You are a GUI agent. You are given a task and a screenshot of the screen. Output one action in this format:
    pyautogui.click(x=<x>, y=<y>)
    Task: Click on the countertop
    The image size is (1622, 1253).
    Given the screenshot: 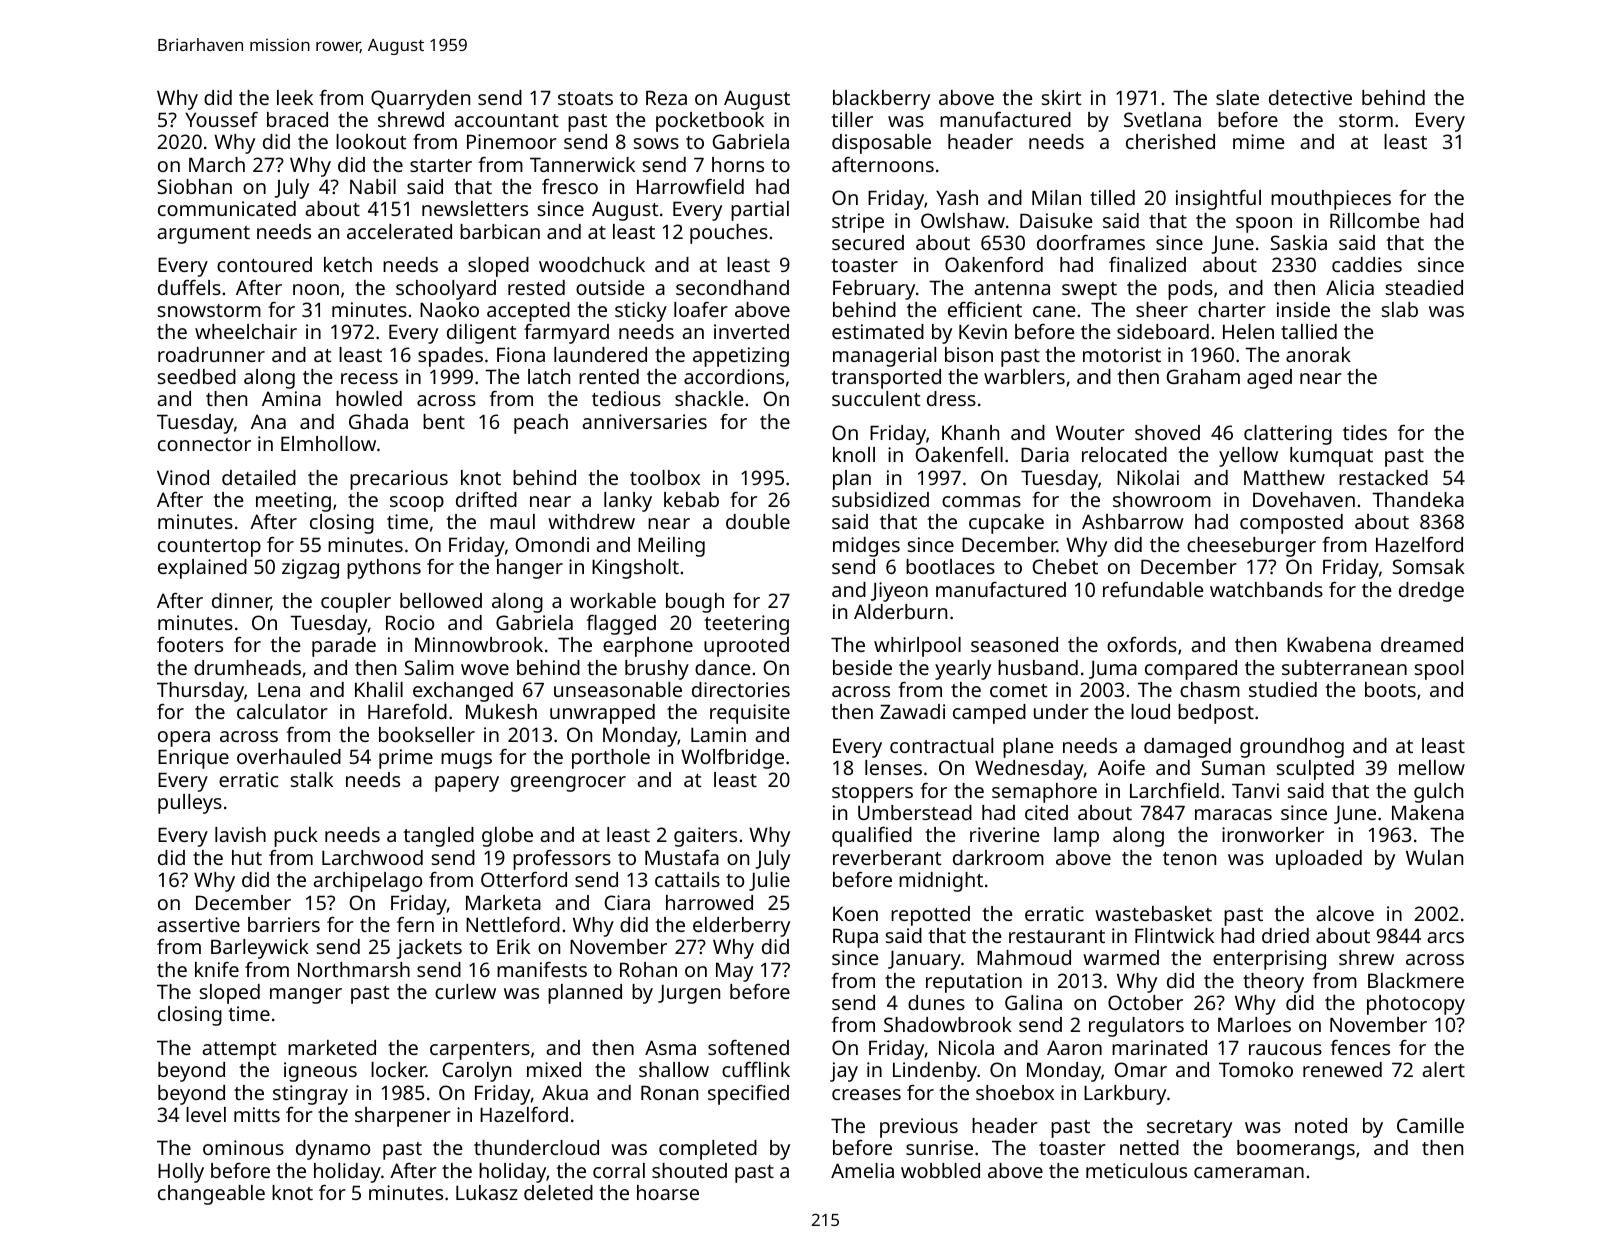 What is the action you would take?
    pyautogui.click(x=209, y=548)
